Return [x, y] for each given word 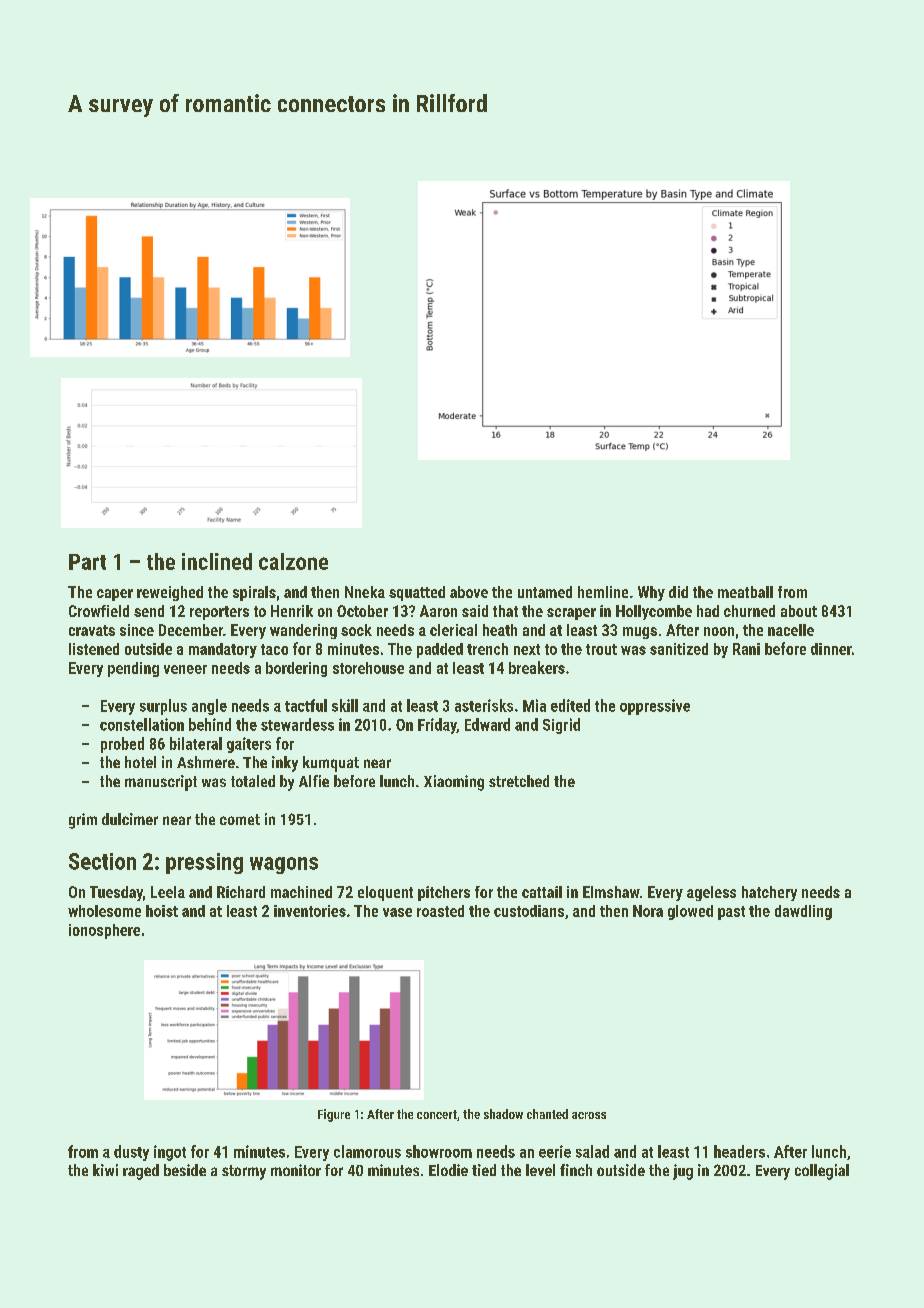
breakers [537, 667]
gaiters [249, 745]
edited [570, 705]
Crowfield [99, 611]
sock [356, 630]
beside [185, 1170]
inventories [310, 911]
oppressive [655, 707]
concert [437, 1114]
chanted [547, 1114]
